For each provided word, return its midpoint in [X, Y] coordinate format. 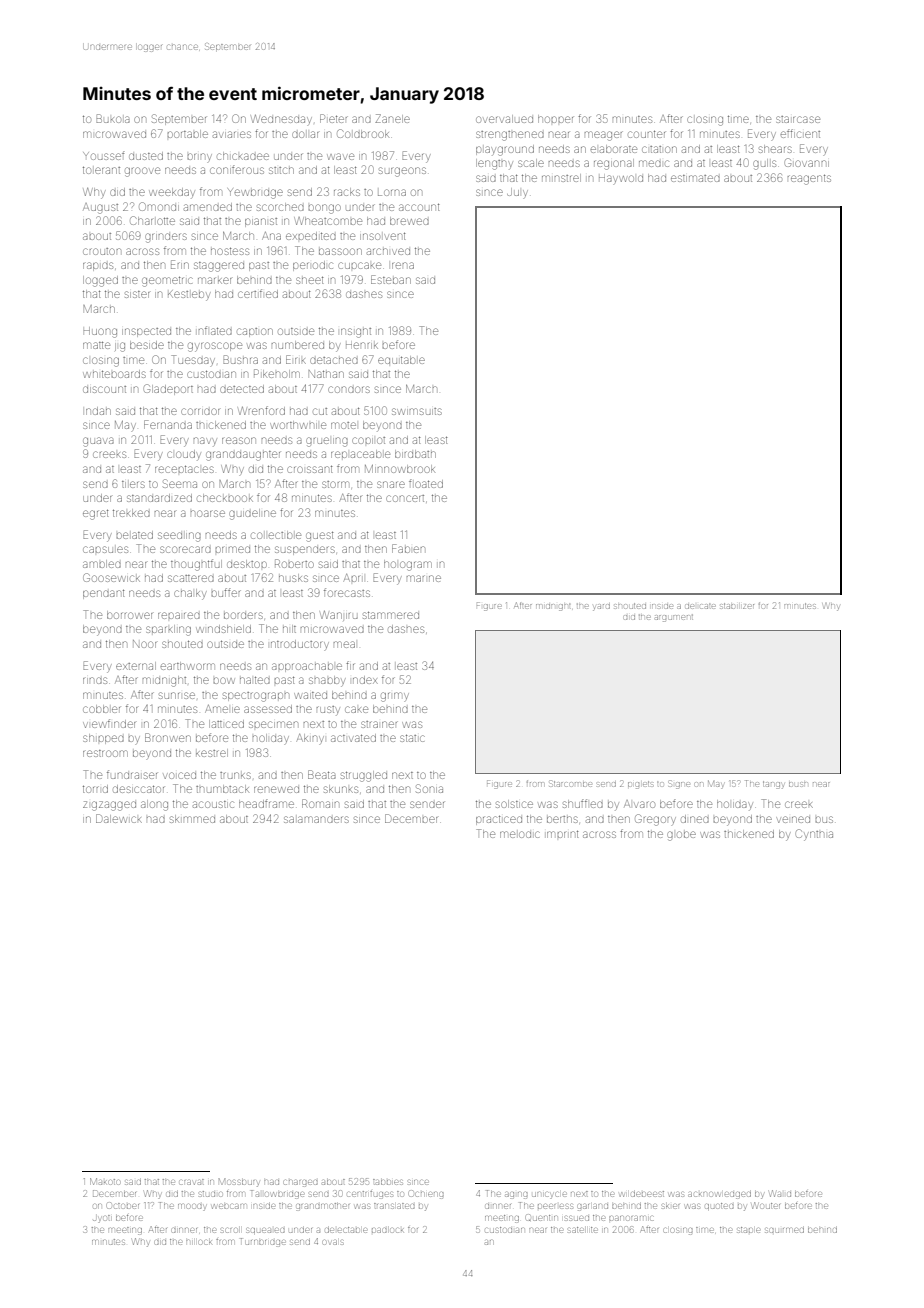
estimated [695, 178]
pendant [104, 594]
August [100, 208]
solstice [514, 804]
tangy [773, 785]
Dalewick [119, 818]
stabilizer [737, 606]
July [517, 192]
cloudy [184, 454]
